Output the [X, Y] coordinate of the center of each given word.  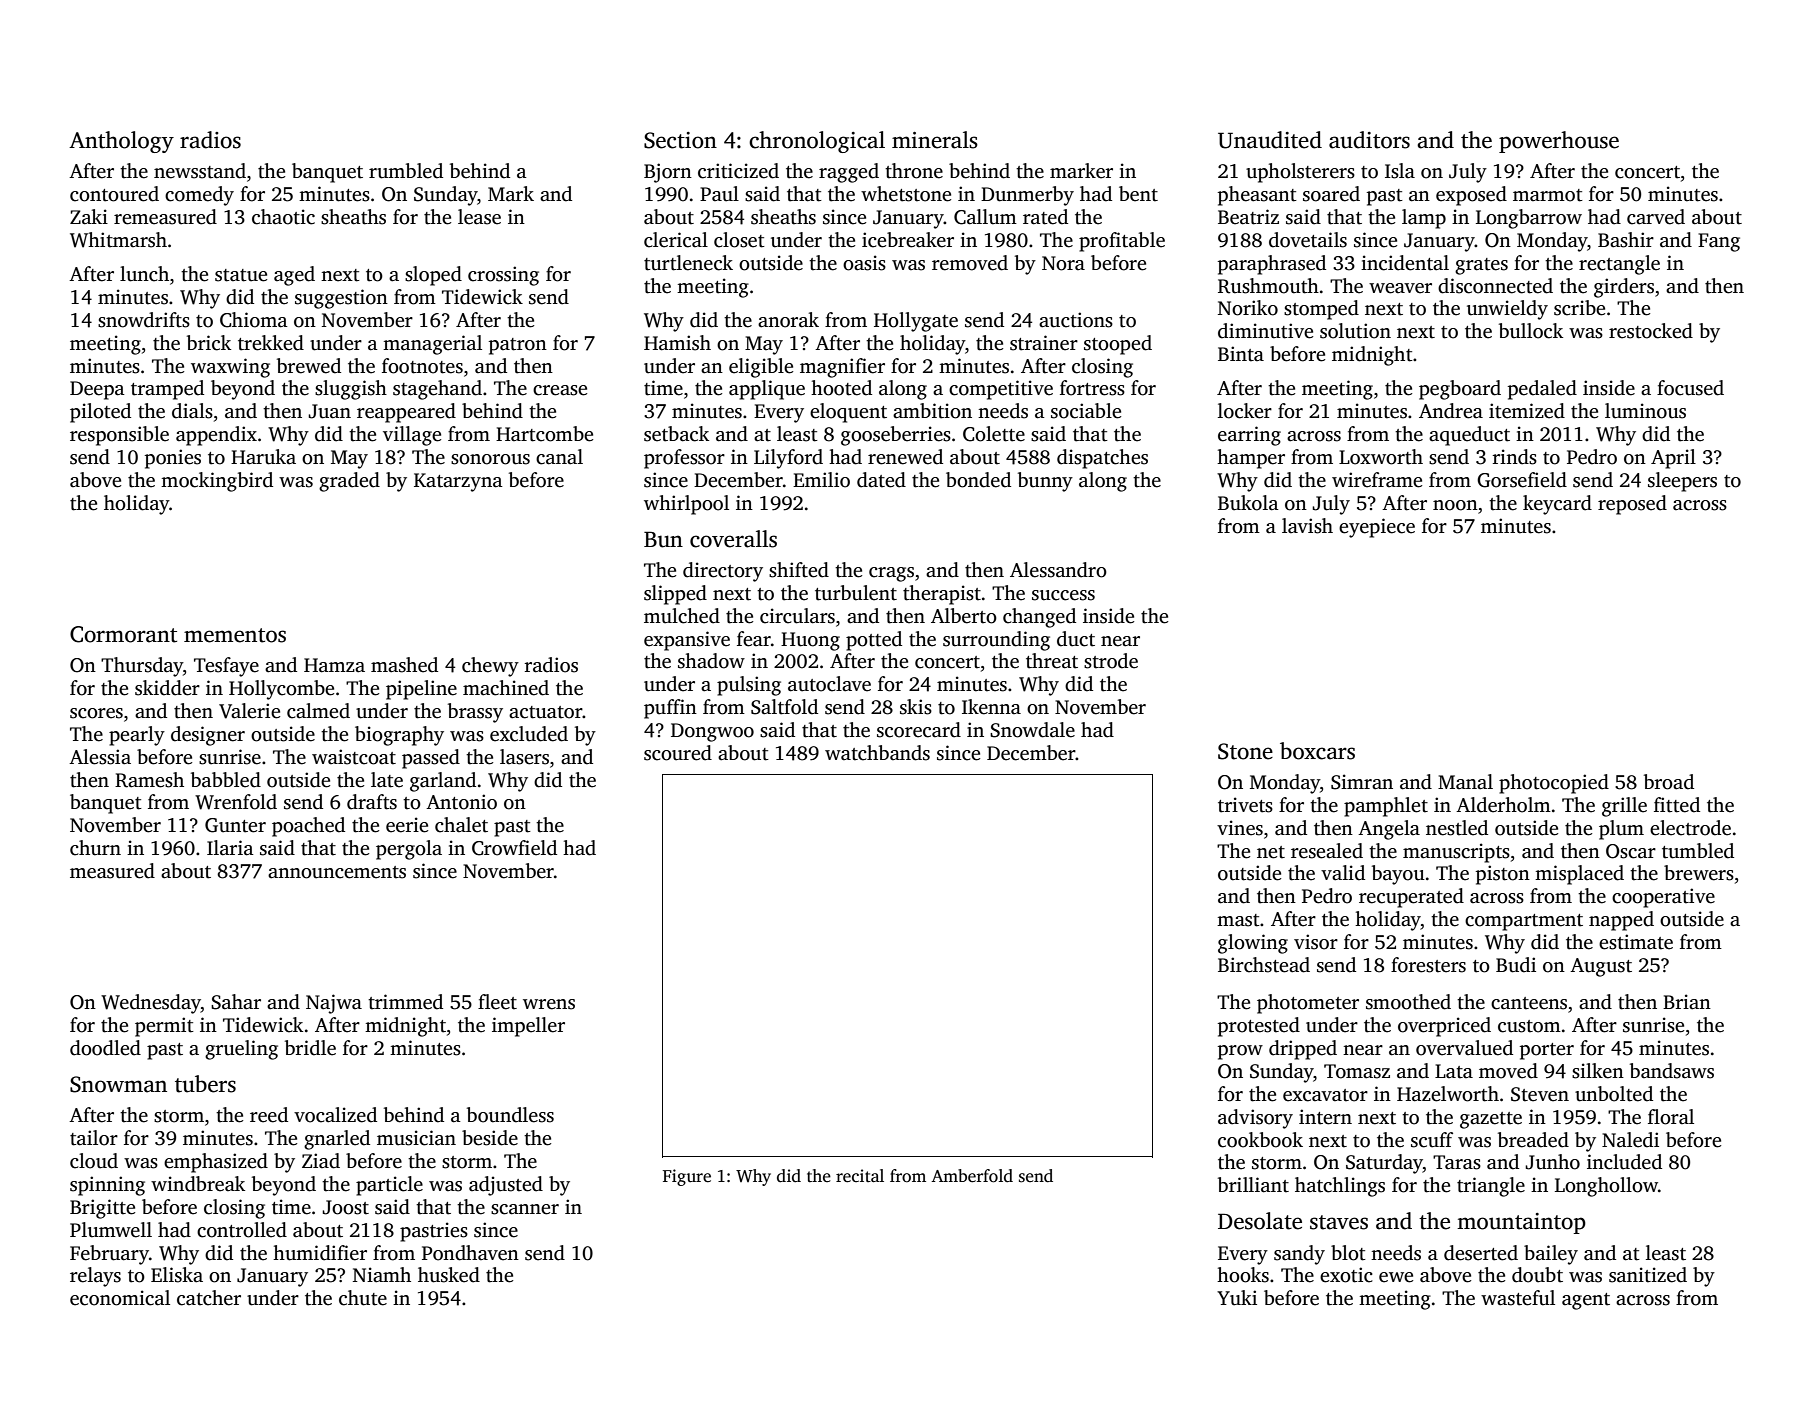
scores [96, 713]
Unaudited [1270, 140]
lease [479, 217]
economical [120, 1298]
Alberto [964, 616]
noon [1455, 505]
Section [680, 140]
